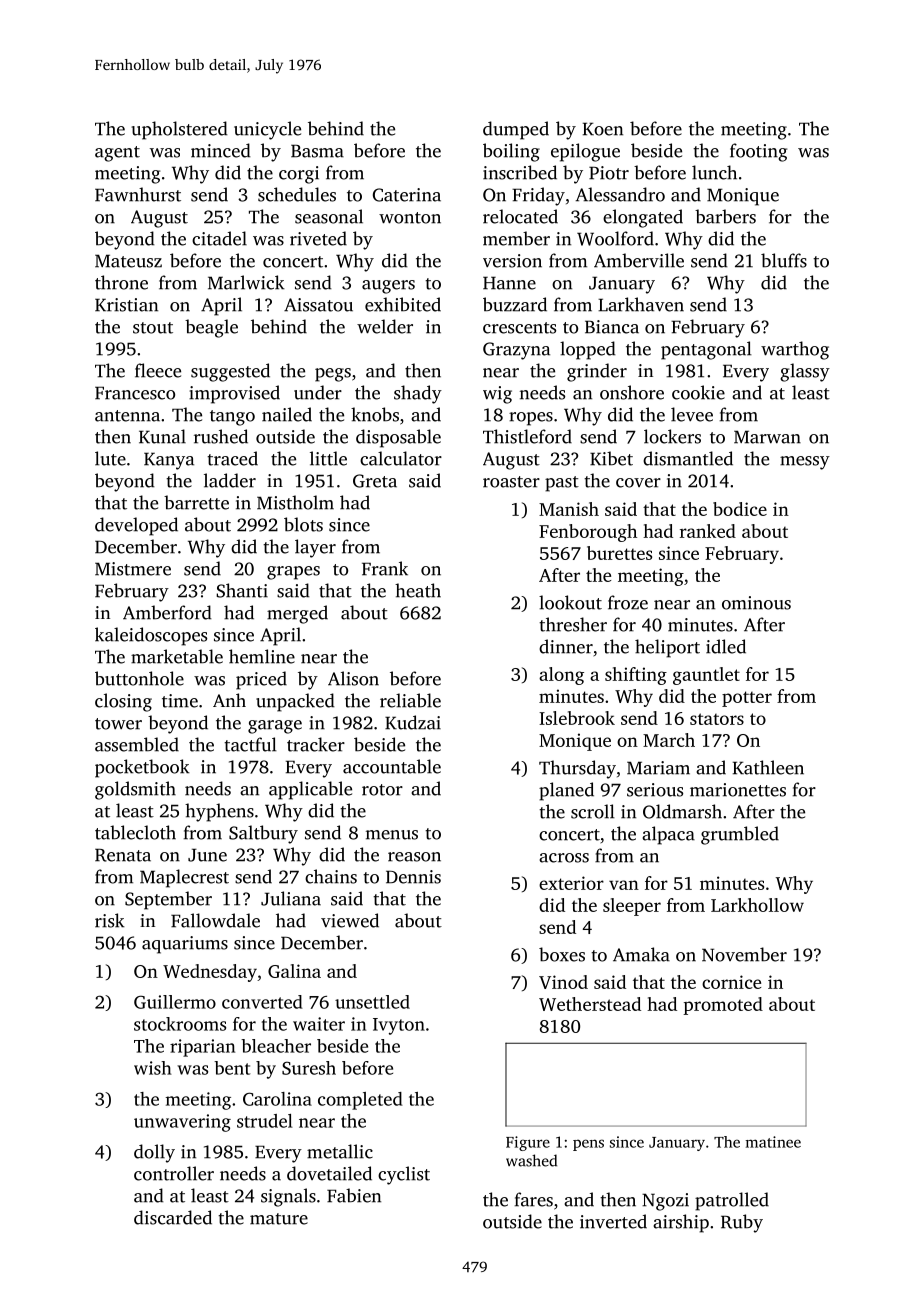 The height and width of the screenshot is (1308, 924). What do you see at coordinates (740, 509) in the screenshot?
I see `bodice` at bounding box center [740, 509].
